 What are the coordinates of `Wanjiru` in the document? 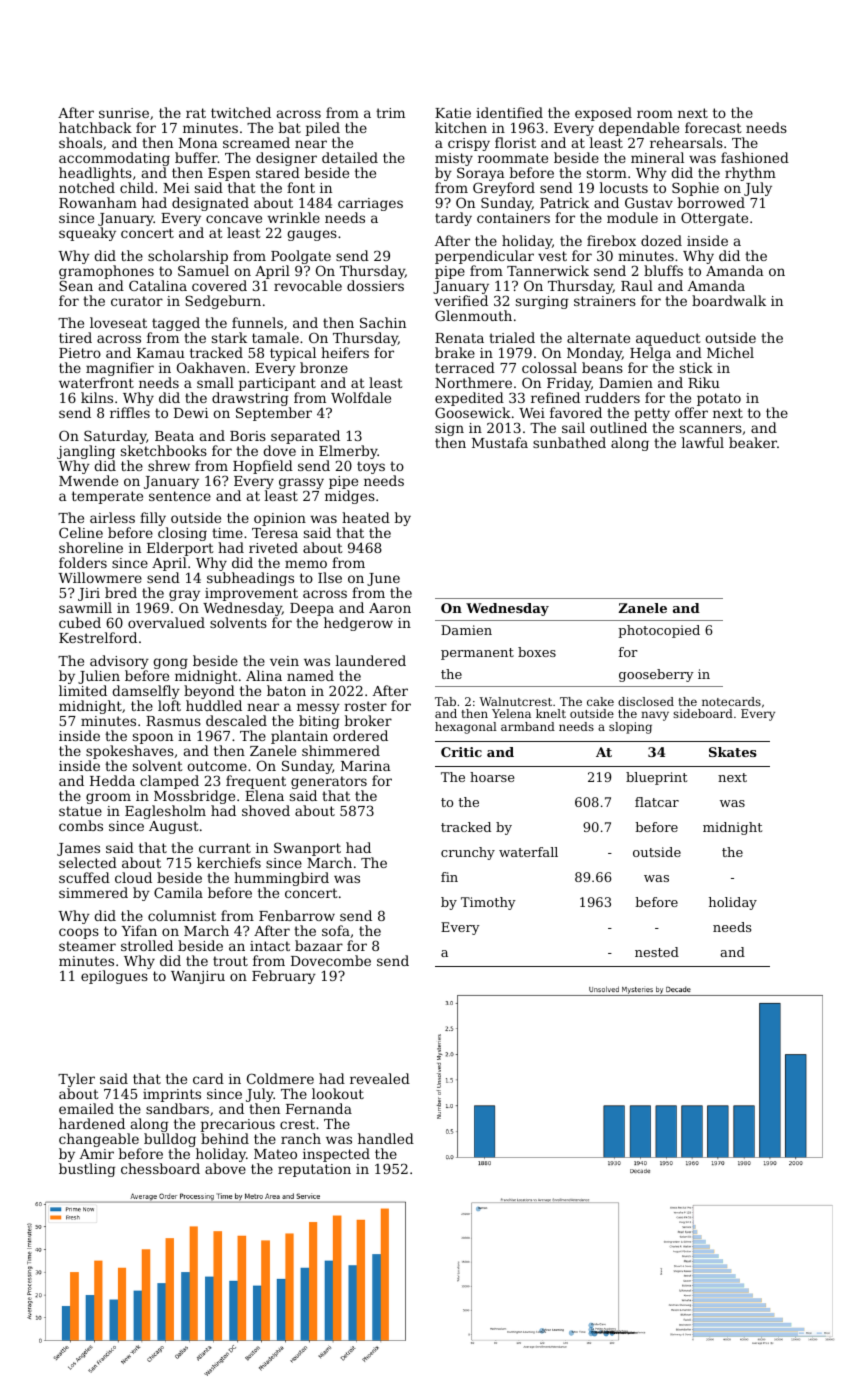 It's located at (198, 977).
